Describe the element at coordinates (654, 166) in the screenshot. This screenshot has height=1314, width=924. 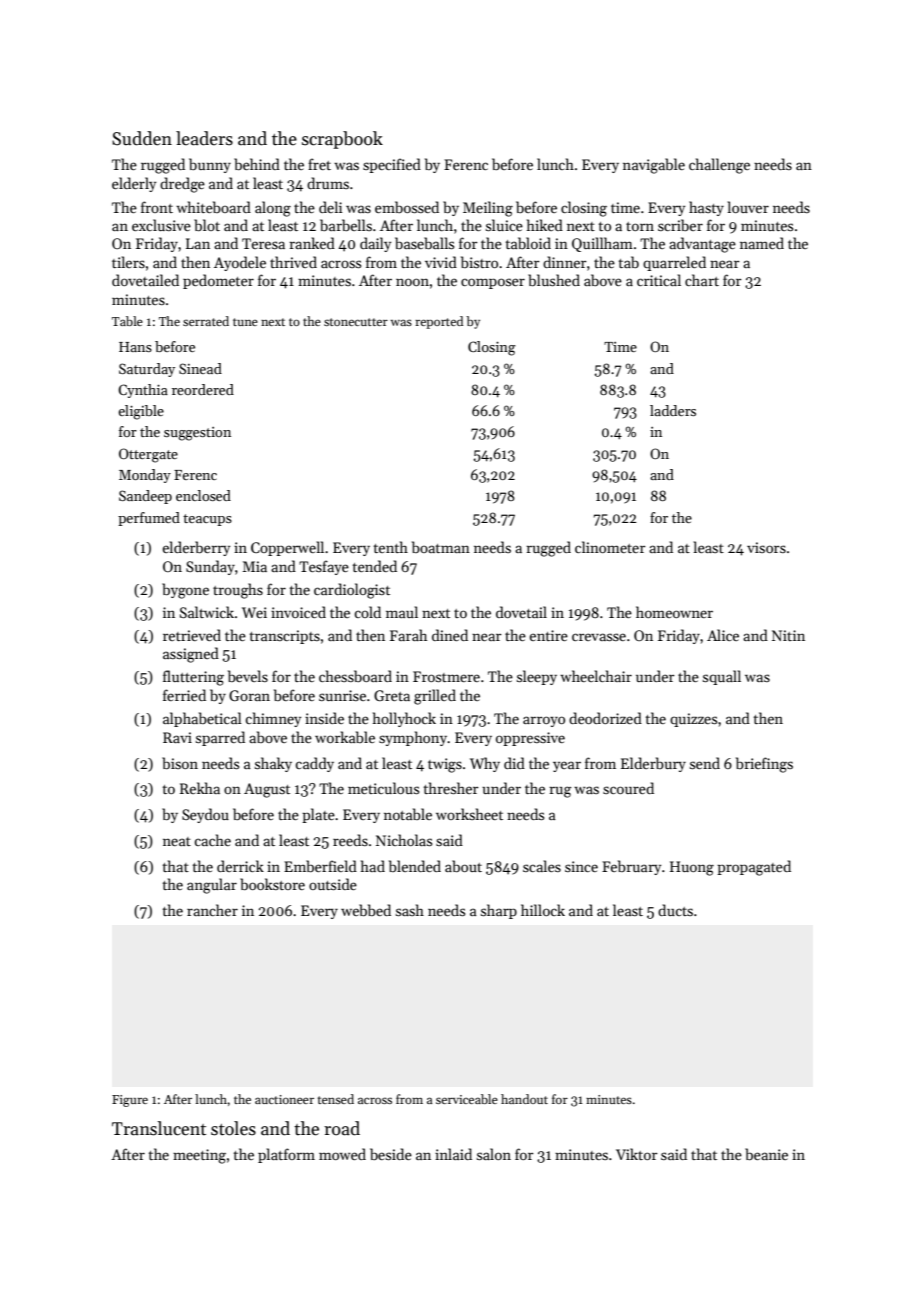
I see `navigable` at that location.
